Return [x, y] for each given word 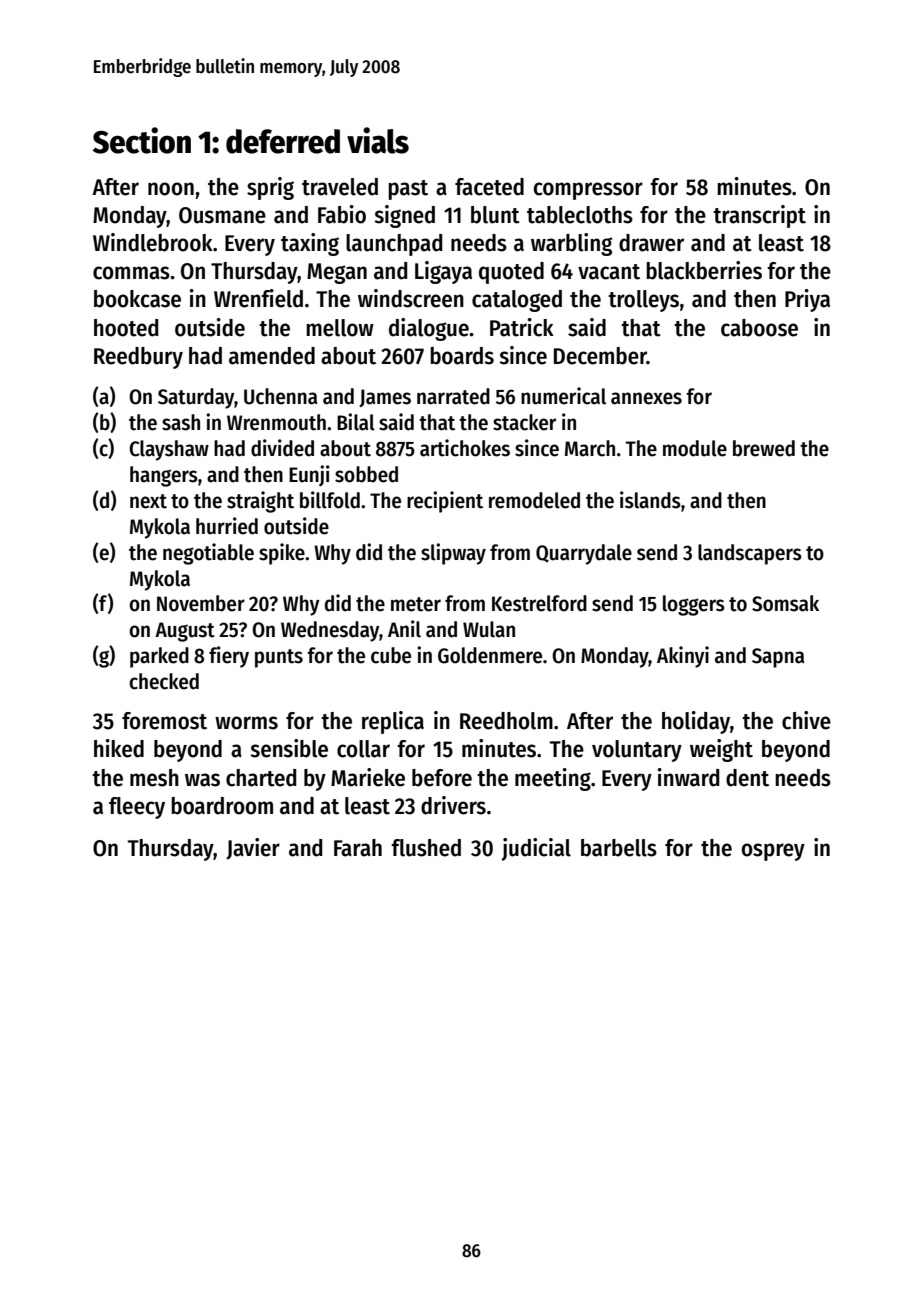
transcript [759, 216]
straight [260, 502]
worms [246, 723]
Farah [358, 848]
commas [131, 273]
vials [378, 140]
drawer [651, 243]
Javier [253, 849]
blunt [495, 215]
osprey [773, 852]
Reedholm [506, 721]
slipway [453, 554]
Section [142, 140]
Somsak [785, 603]
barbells [619, 848]
